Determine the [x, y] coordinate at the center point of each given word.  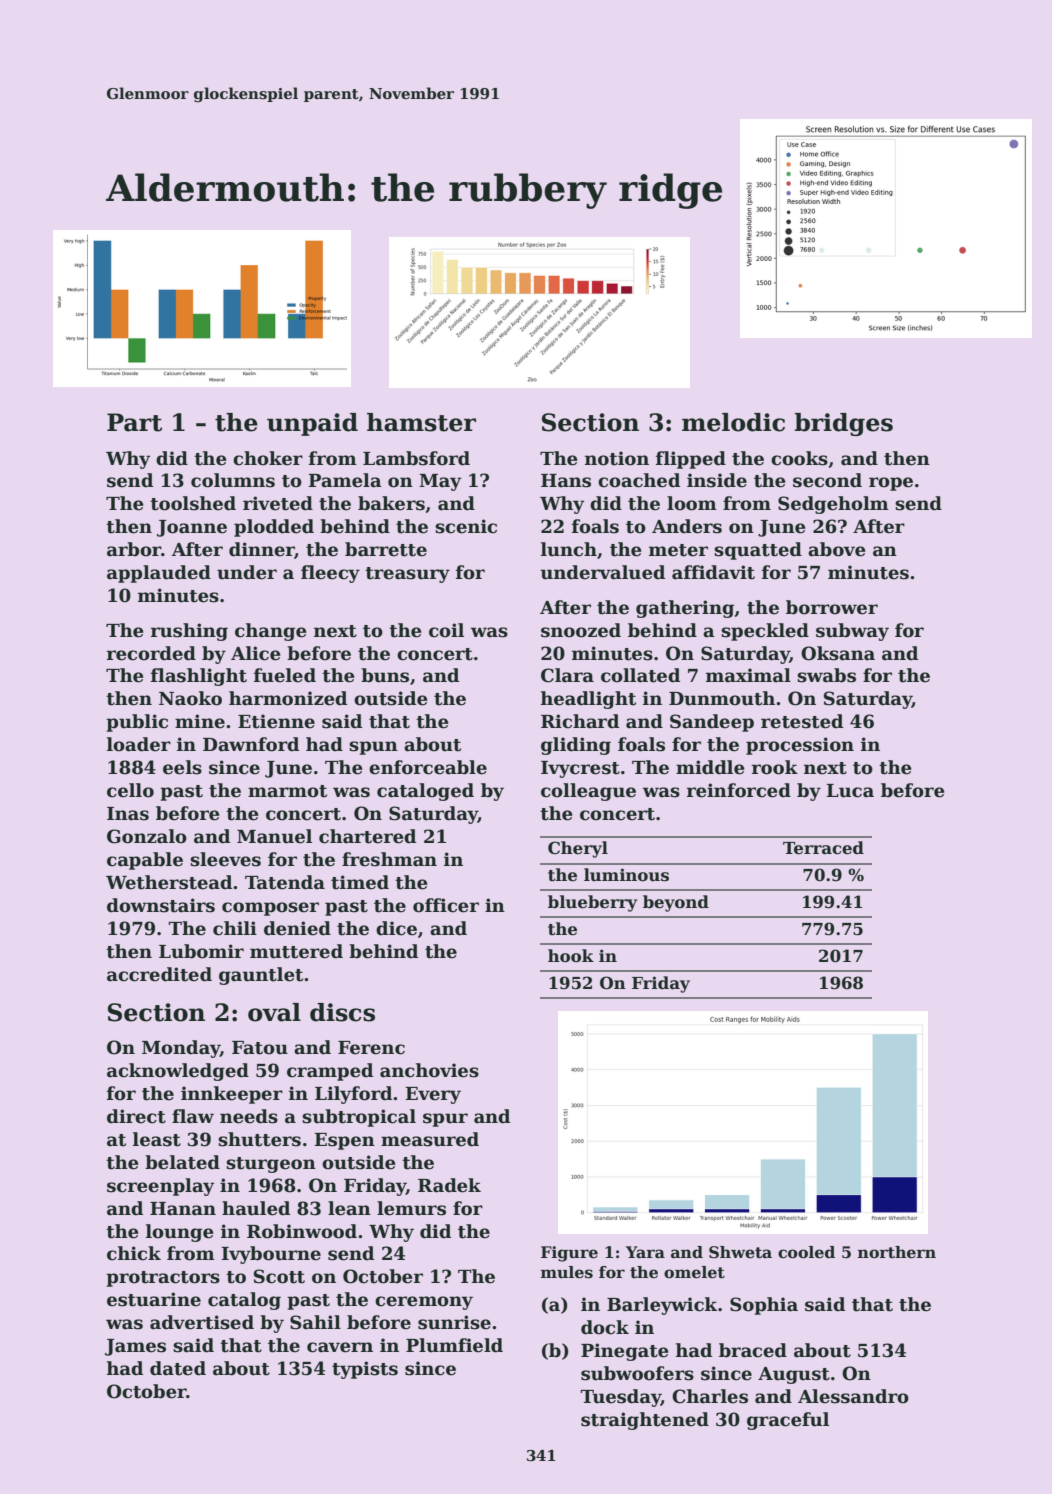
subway [852, 632]
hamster [421, 422]
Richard [580, 721]
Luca [850, 791]
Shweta [740, 1252]
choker [268, 458]
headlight [588, 700]
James [135, 1347]
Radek [449, 1185]
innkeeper [232, 1095]
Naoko [190, 698]
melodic [733, 422]
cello [130, 790]
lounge [179, 1233]
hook [571, 956]
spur [445, 1120]
